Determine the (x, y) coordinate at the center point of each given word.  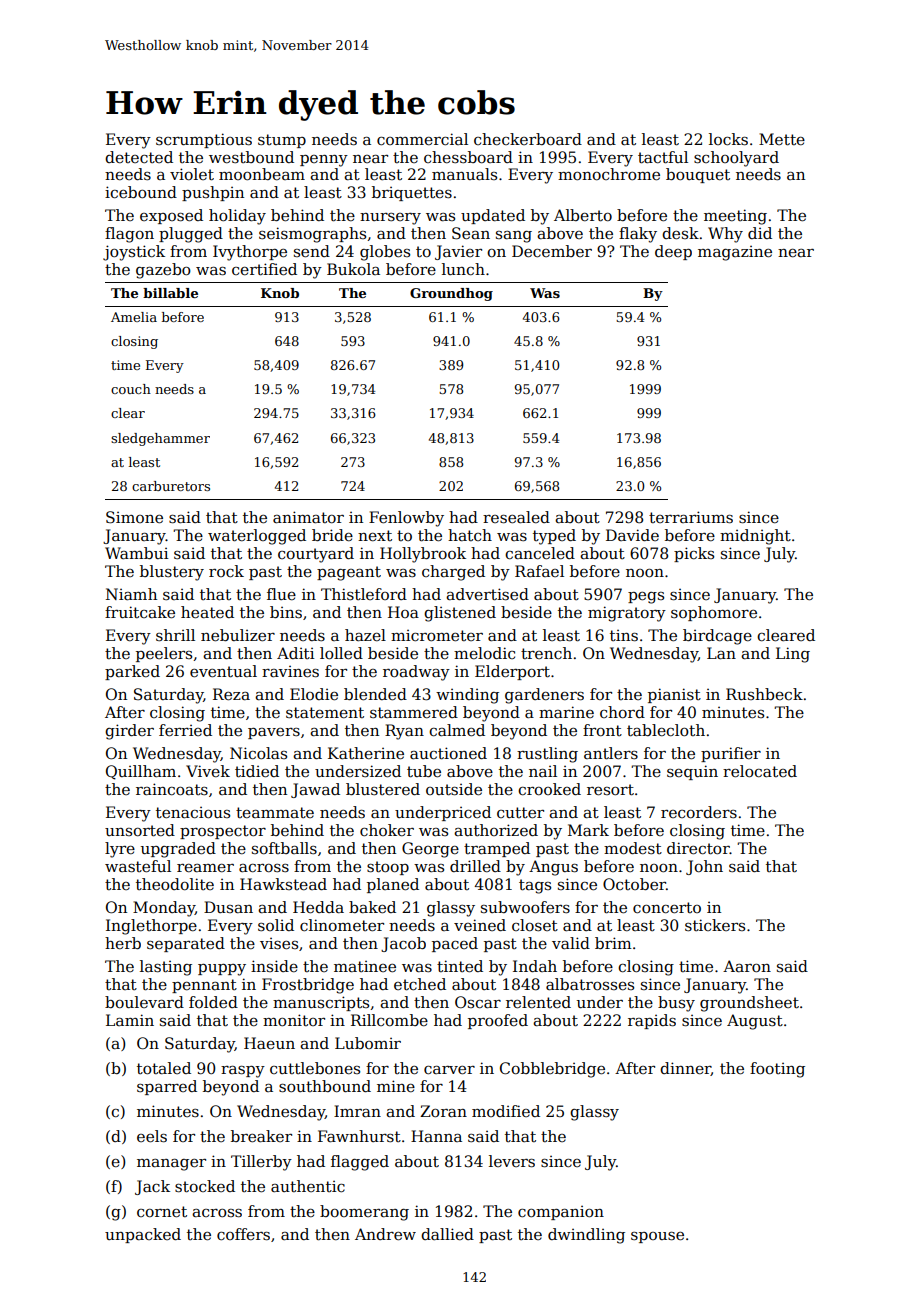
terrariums (691, 517)
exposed (171, 216)
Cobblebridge (552, 1070)
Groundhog (451, 294)
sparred (167, 1087)
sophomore (714, 613)
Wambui (136, 553)
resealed (516, 517)
